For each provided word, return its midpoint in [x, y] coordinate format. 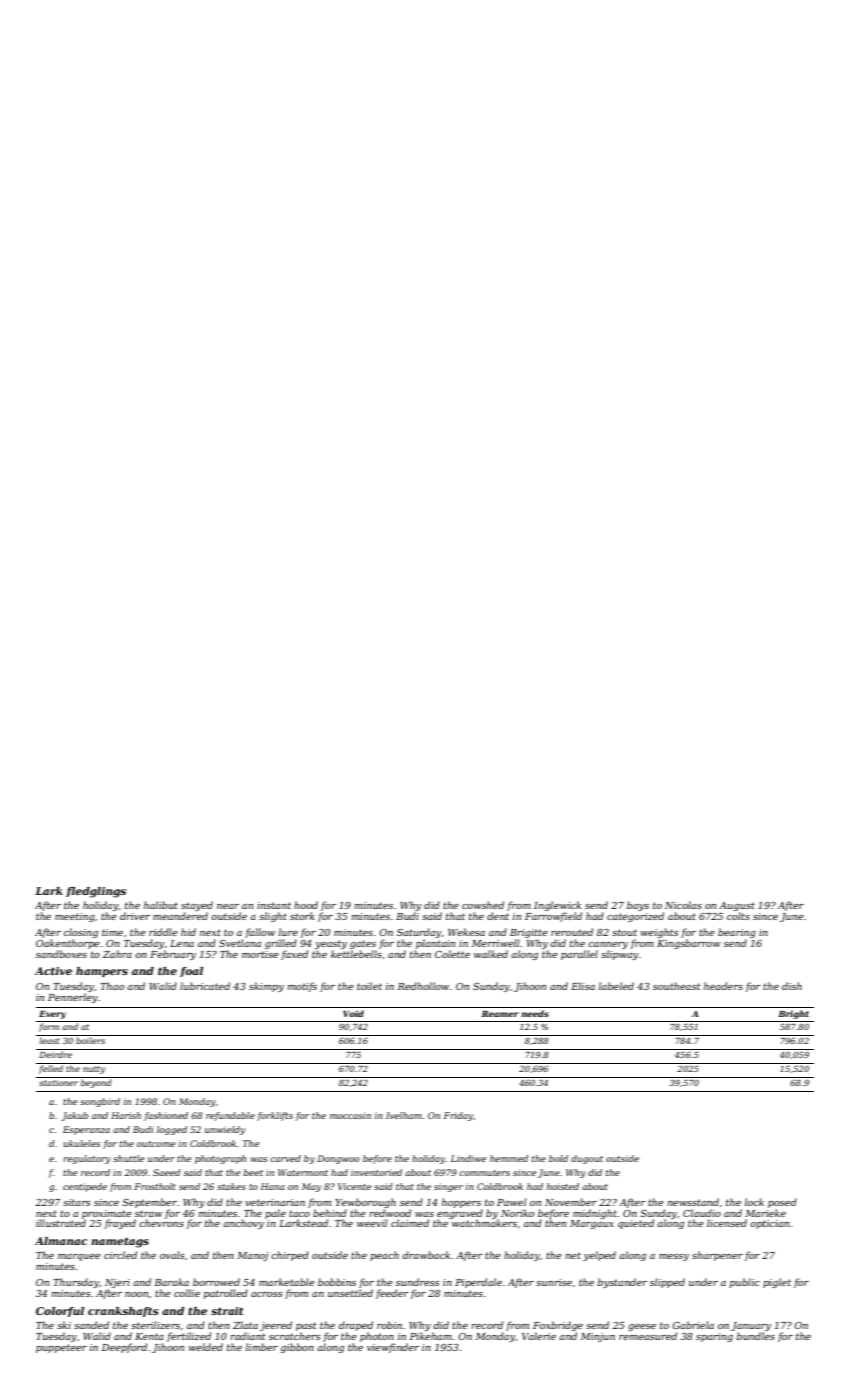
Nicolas [683, 905]
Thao [112, 986]
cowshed [483, 905]
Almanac [61, 1241]
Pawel [512, 1202]
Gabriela [693, 1325]
